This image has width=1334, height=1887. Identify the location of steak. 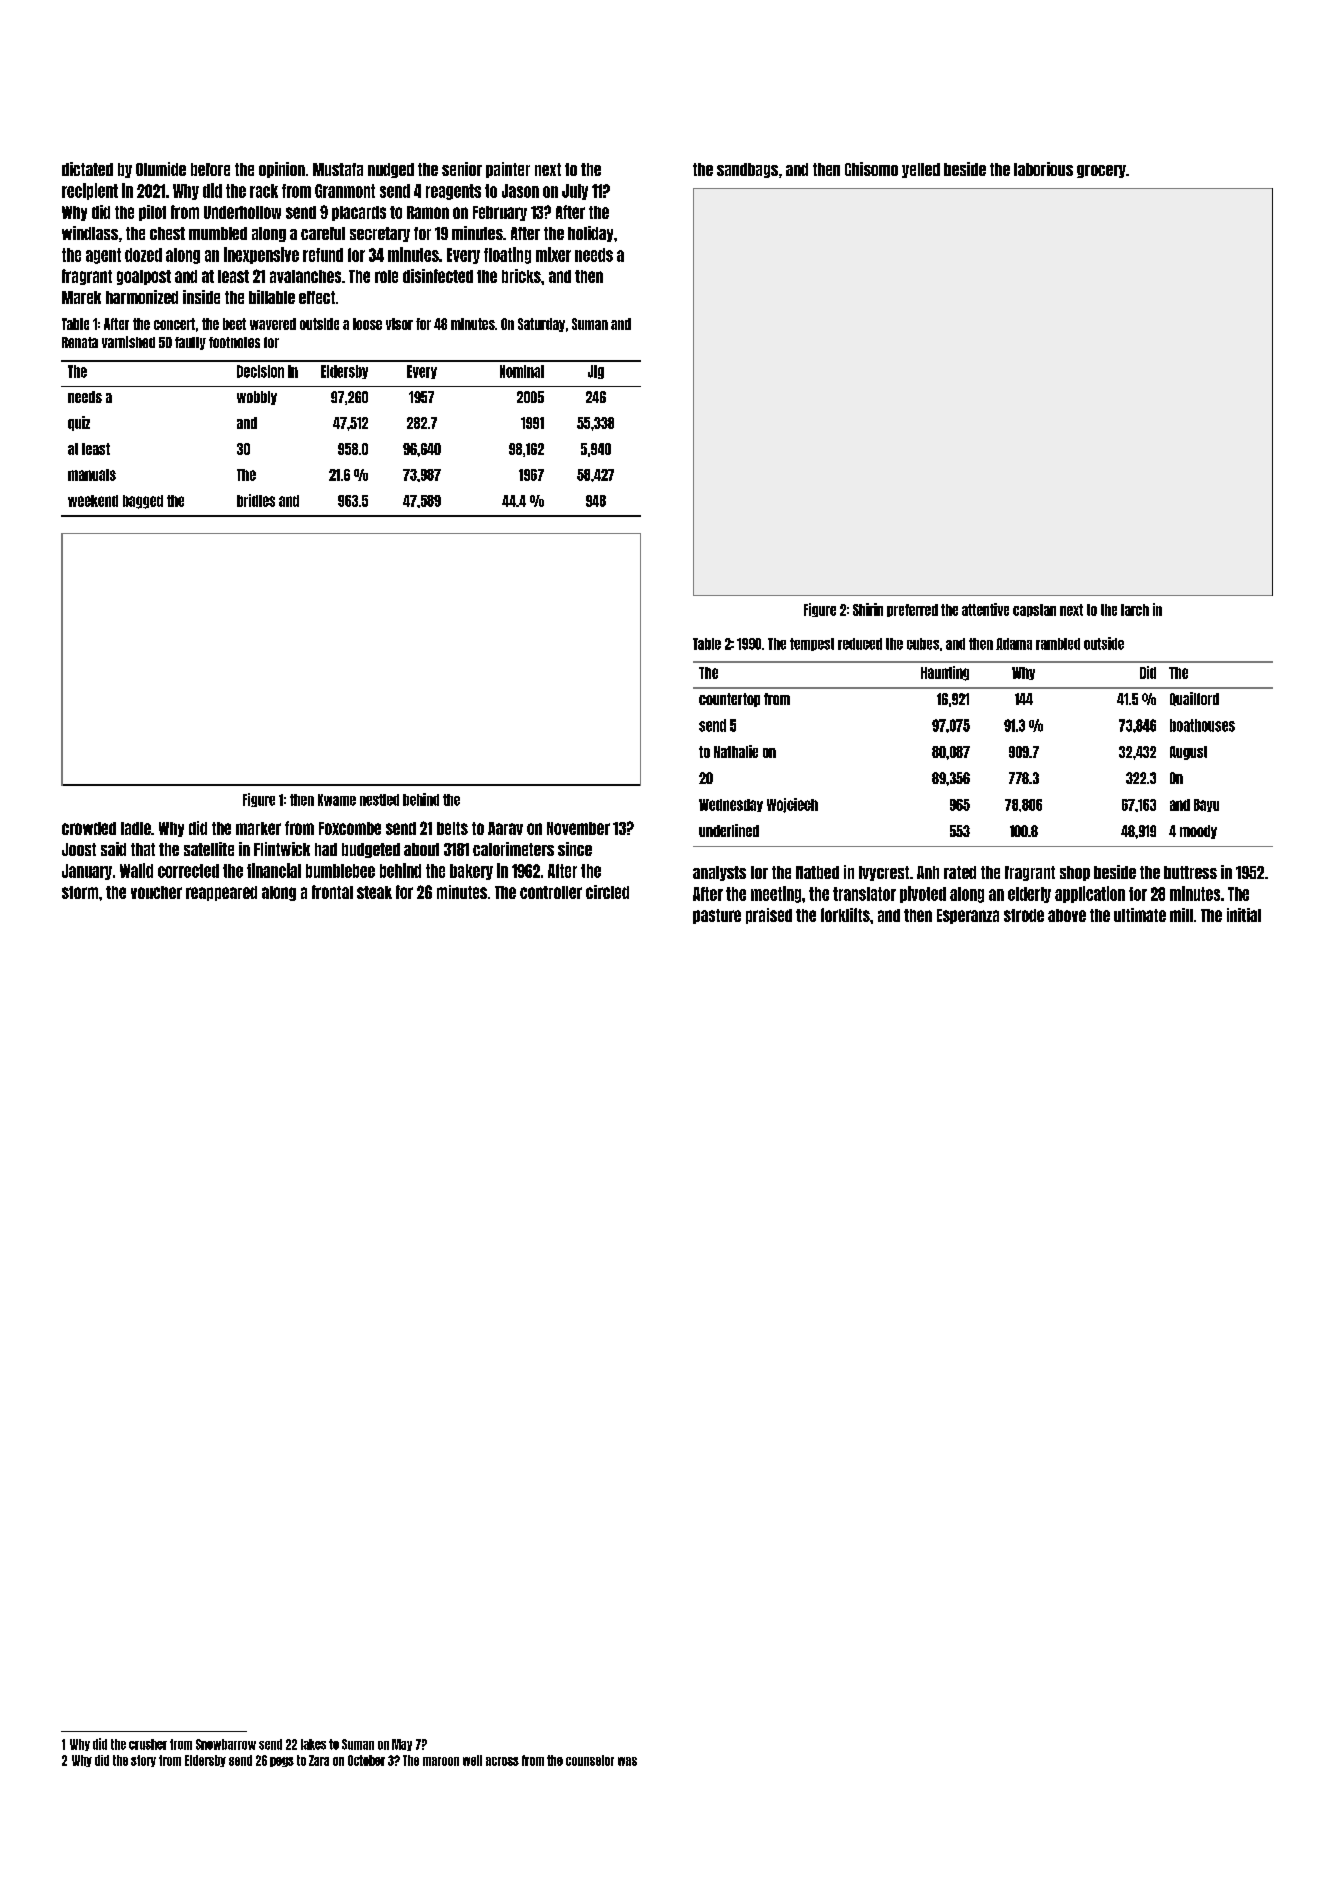
(374, 892).
